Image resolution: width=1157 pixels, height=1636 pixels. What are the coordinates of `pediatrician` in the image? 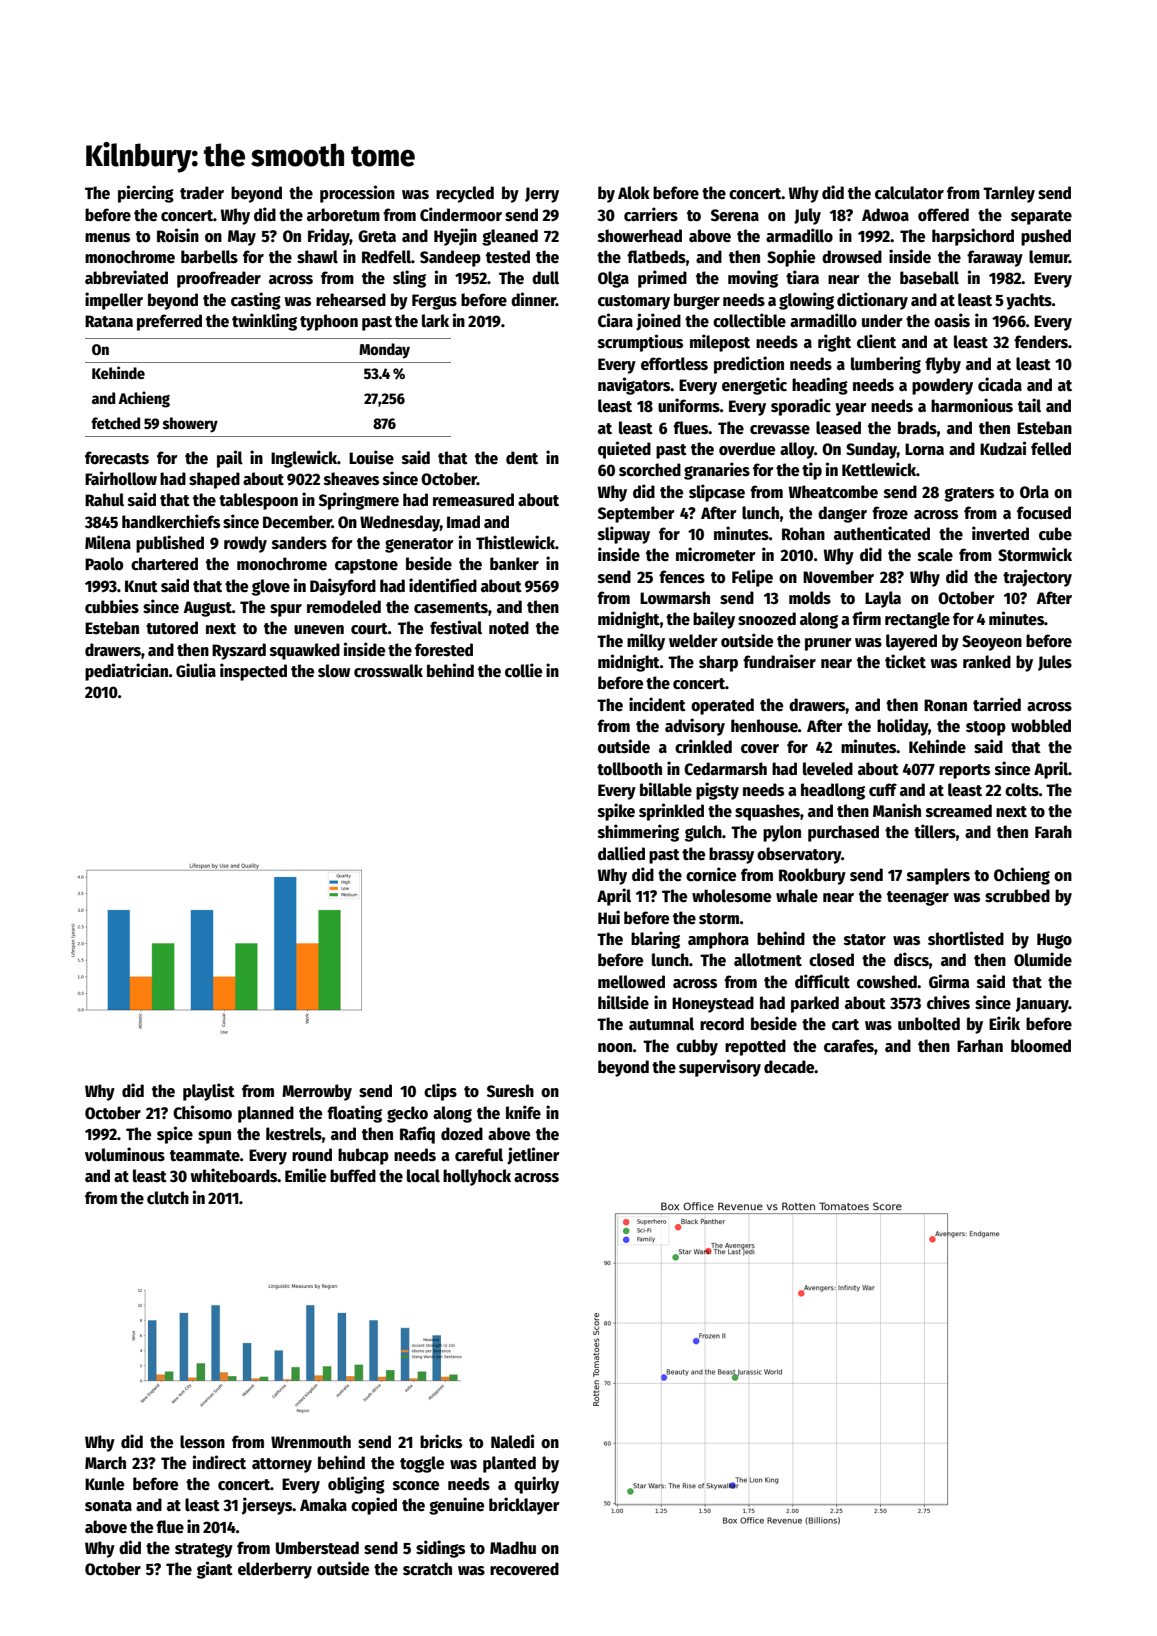 It's located at (126, 672).
